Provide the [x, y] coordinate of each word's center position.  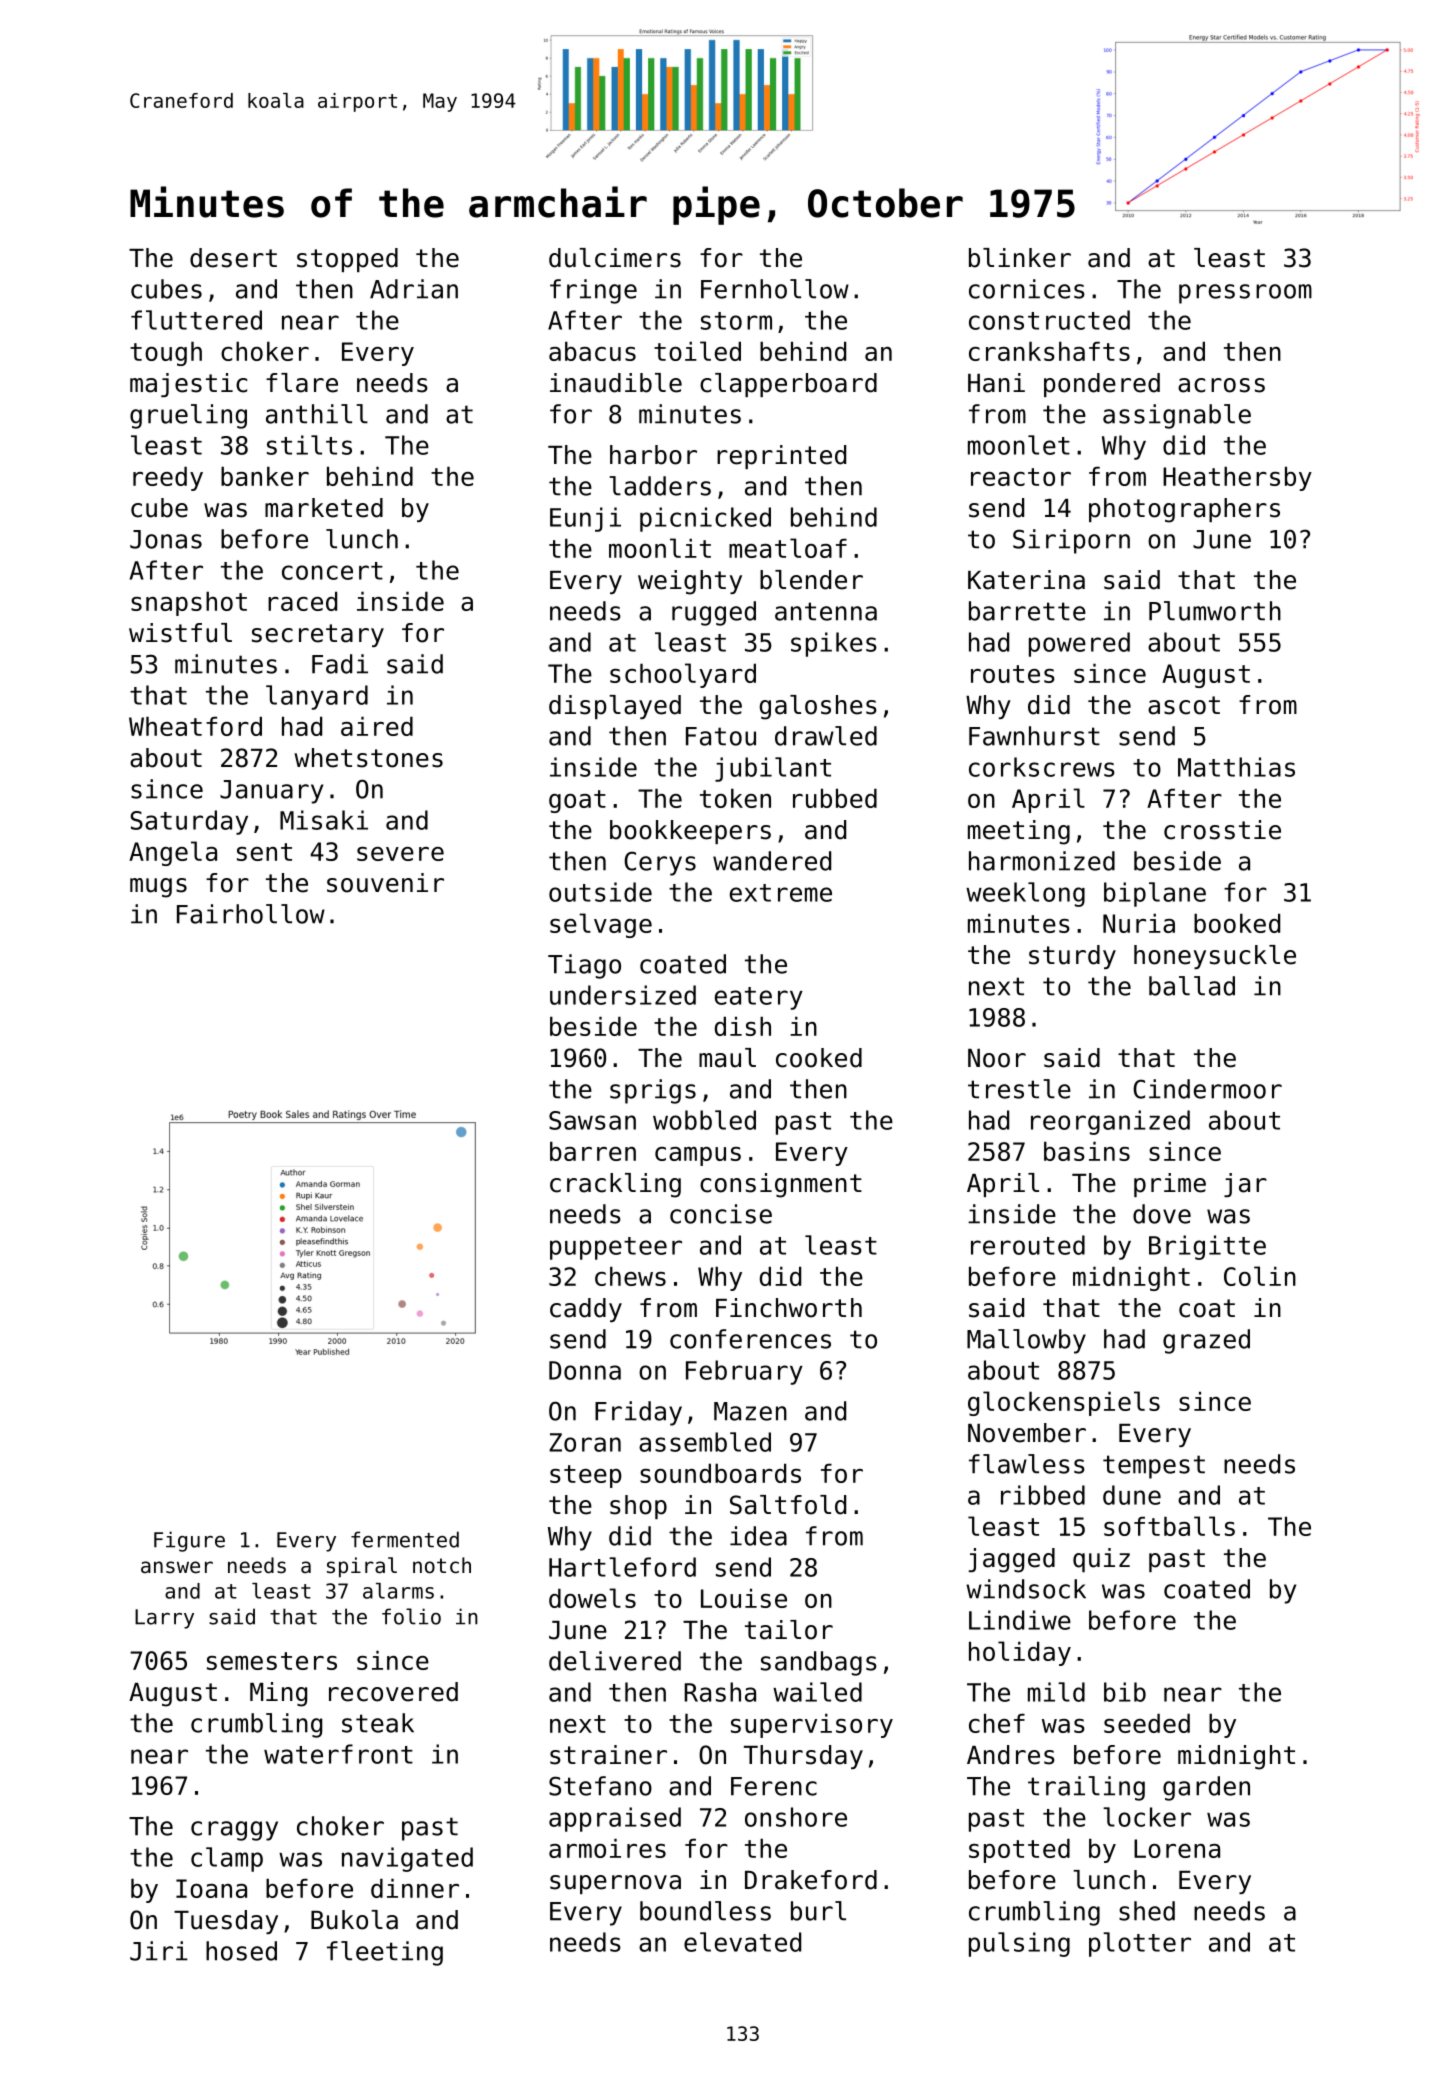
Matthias [1236, 767]
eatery [759, 998]
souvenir [385, 883]
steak [378, 1723]
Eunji [585, 519]
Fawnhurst [1034, 736]
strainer [608, 1755]
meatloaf [788, 548]
